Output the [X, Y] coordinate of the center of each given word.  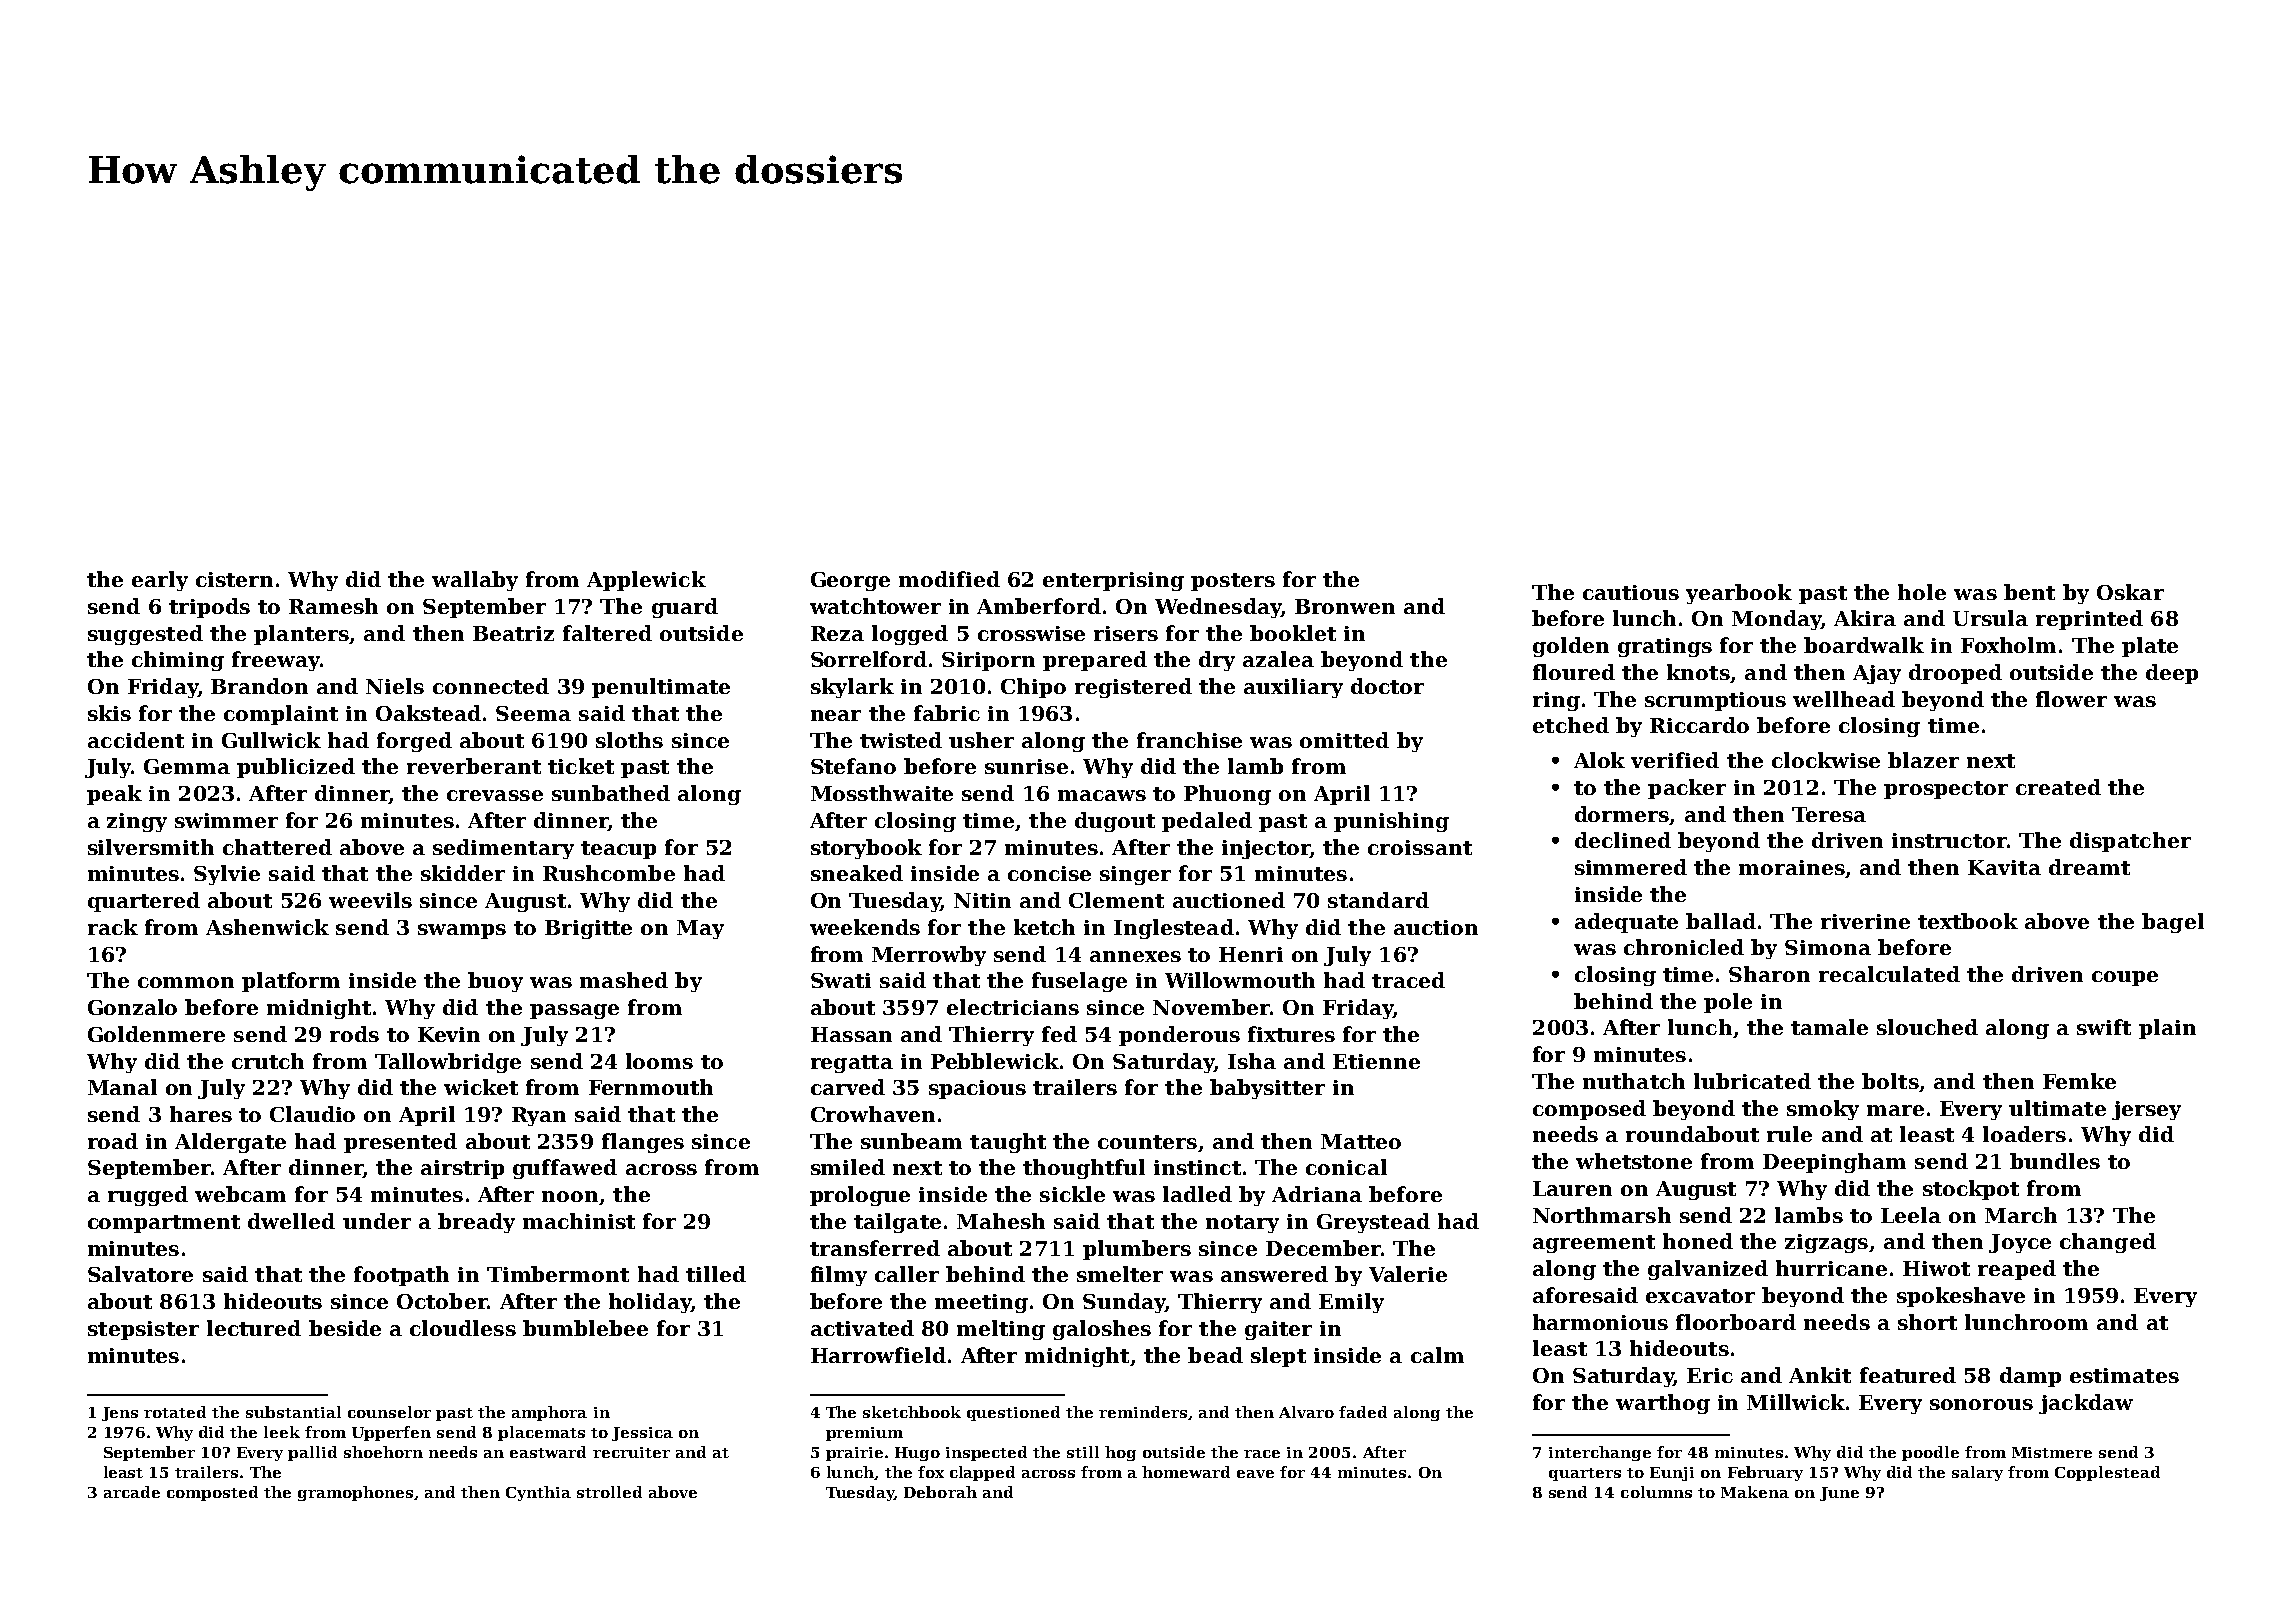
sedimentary [503, 849]
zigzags [1826, 1243]
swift [2104, 1027]
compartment [164, 1224]
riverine [1865, 921]
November [1211, 1007]
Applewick [646, 581]
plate [2150, 647]
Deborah [940, 1492]
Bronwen [1345, 606]
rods [354, 1034]
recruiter [631, 1452]
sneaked [857, 873]
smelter [1120, 1274]
